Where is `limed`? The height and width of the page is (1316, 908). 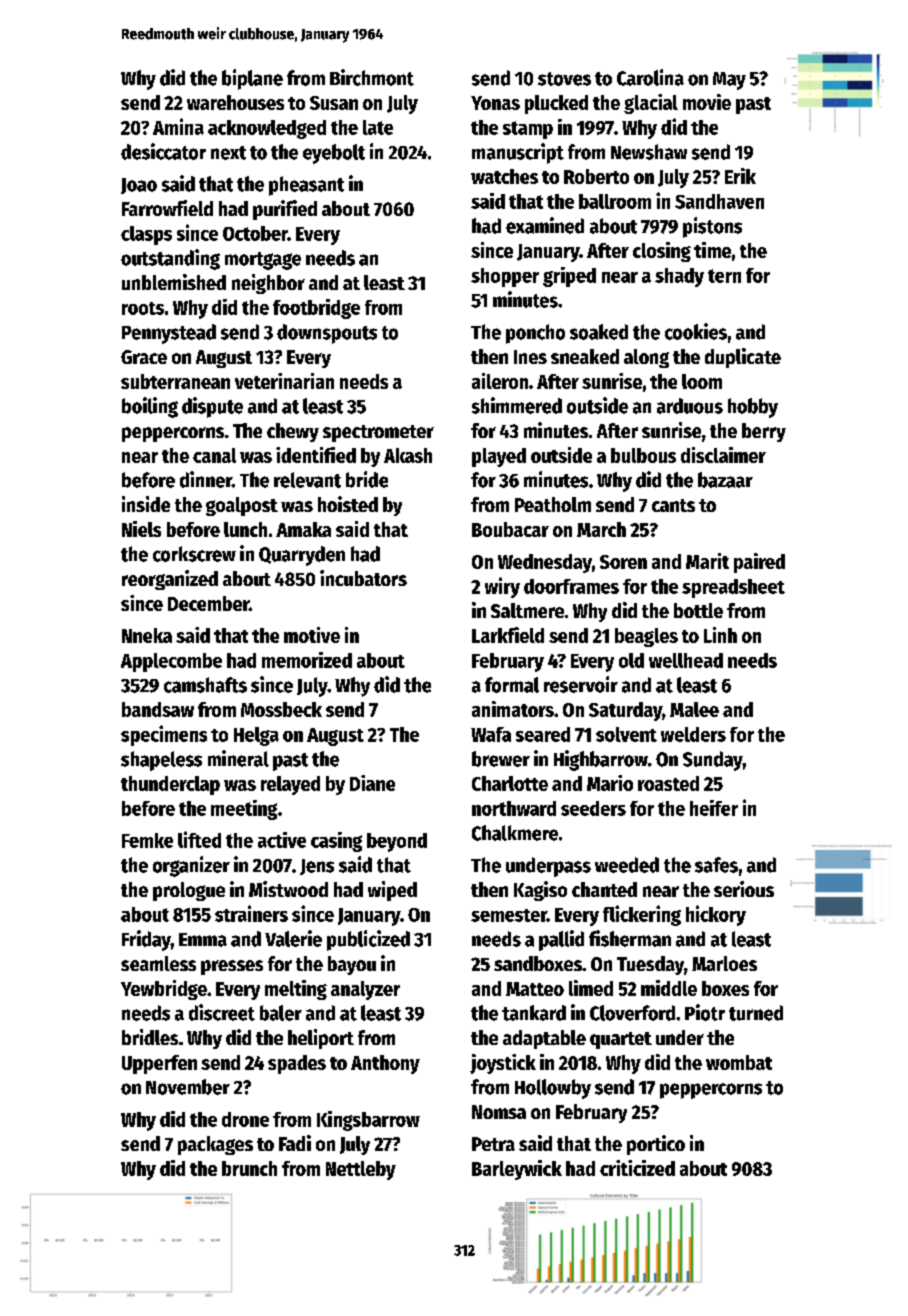 limed is located at coordinates (591, 988).
